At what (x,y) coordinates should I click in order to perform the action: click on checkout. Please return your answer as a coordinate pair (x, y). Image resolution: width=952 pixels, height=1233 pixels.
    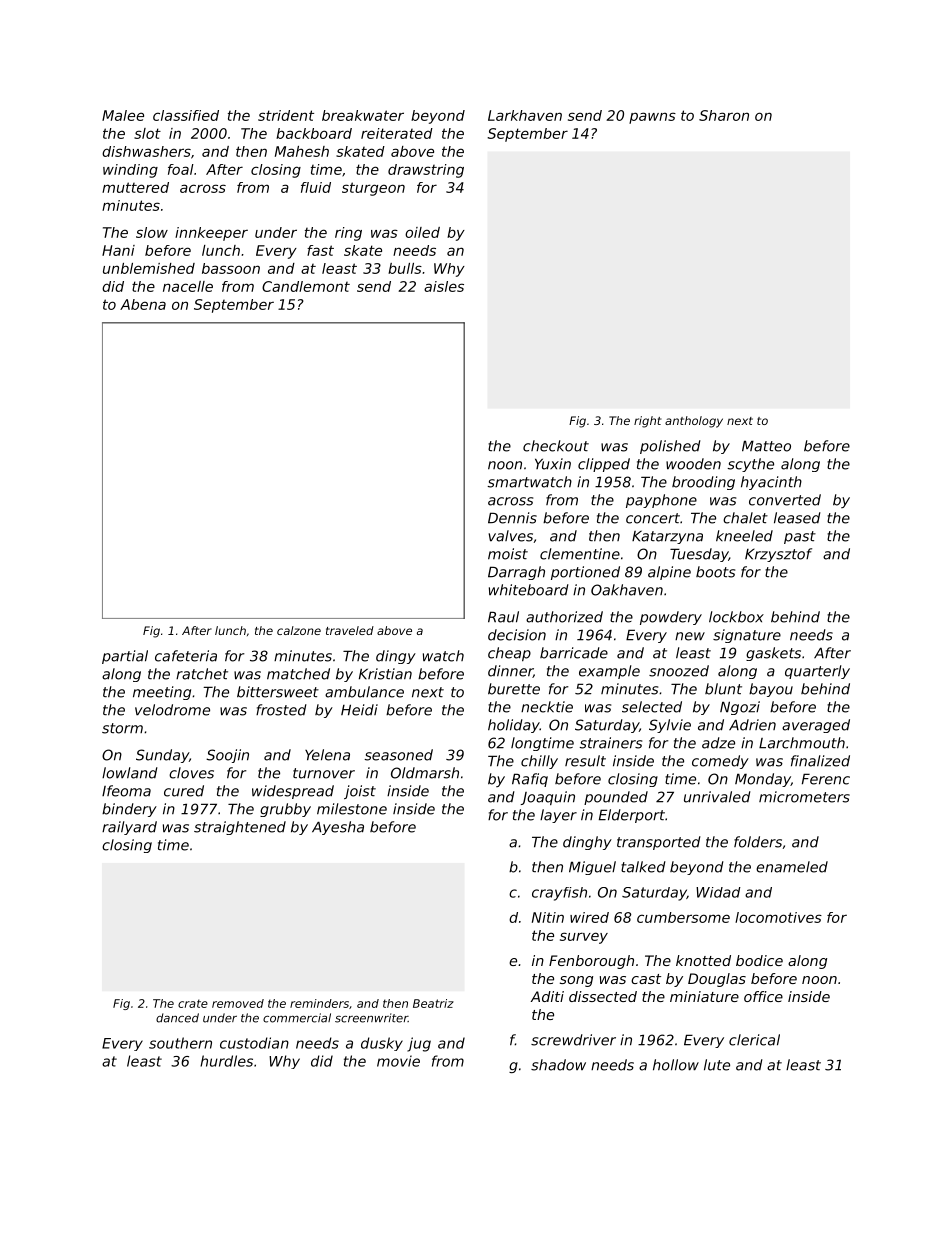
    Looking at the image, I should click on (556, 446).
